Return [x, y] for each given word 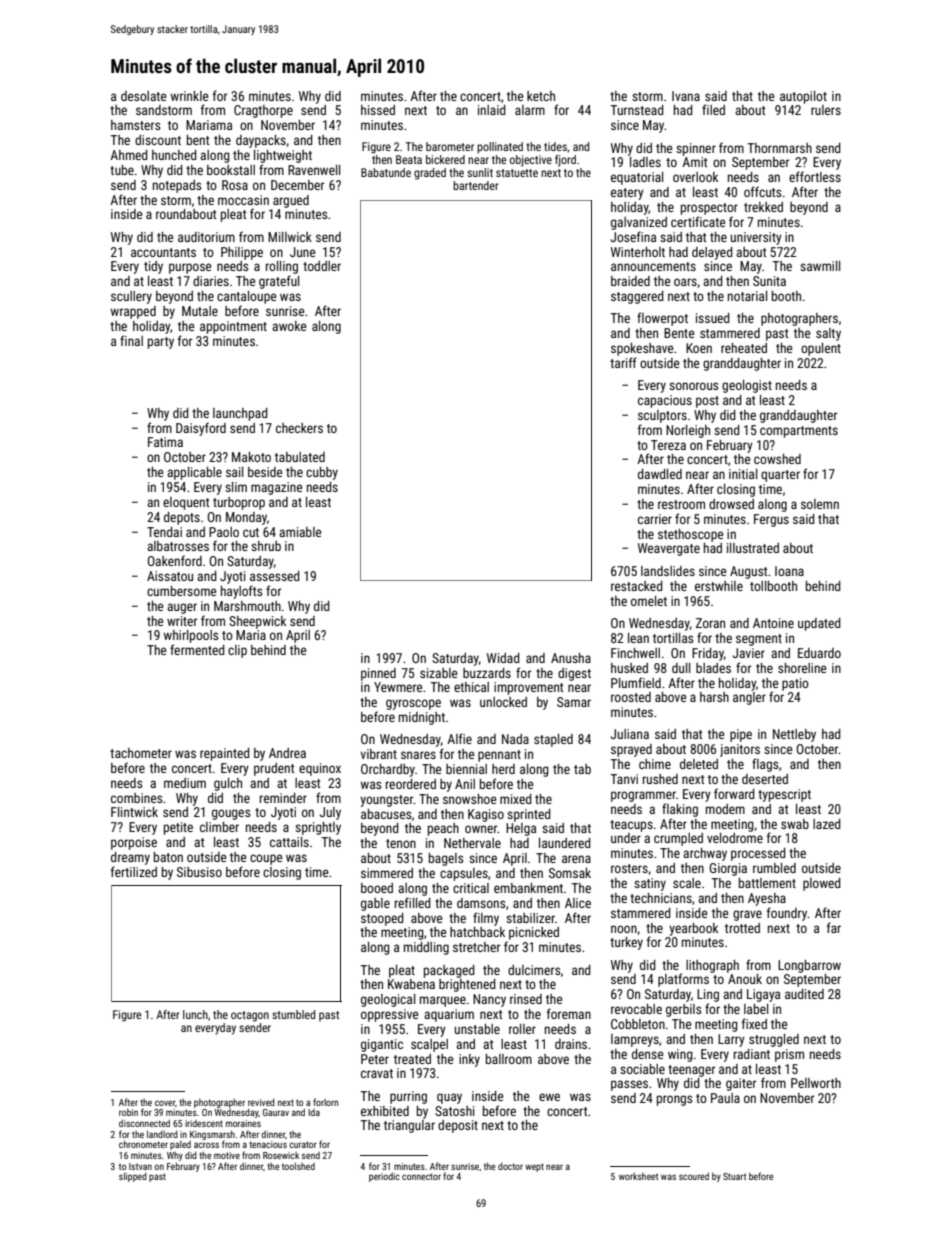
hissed [378, 110]
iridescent [204, 1123]
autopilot [803, 97]
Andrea [287, 753]
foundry [787, 914]
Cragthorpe [263, 111]
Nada [515, 739]
